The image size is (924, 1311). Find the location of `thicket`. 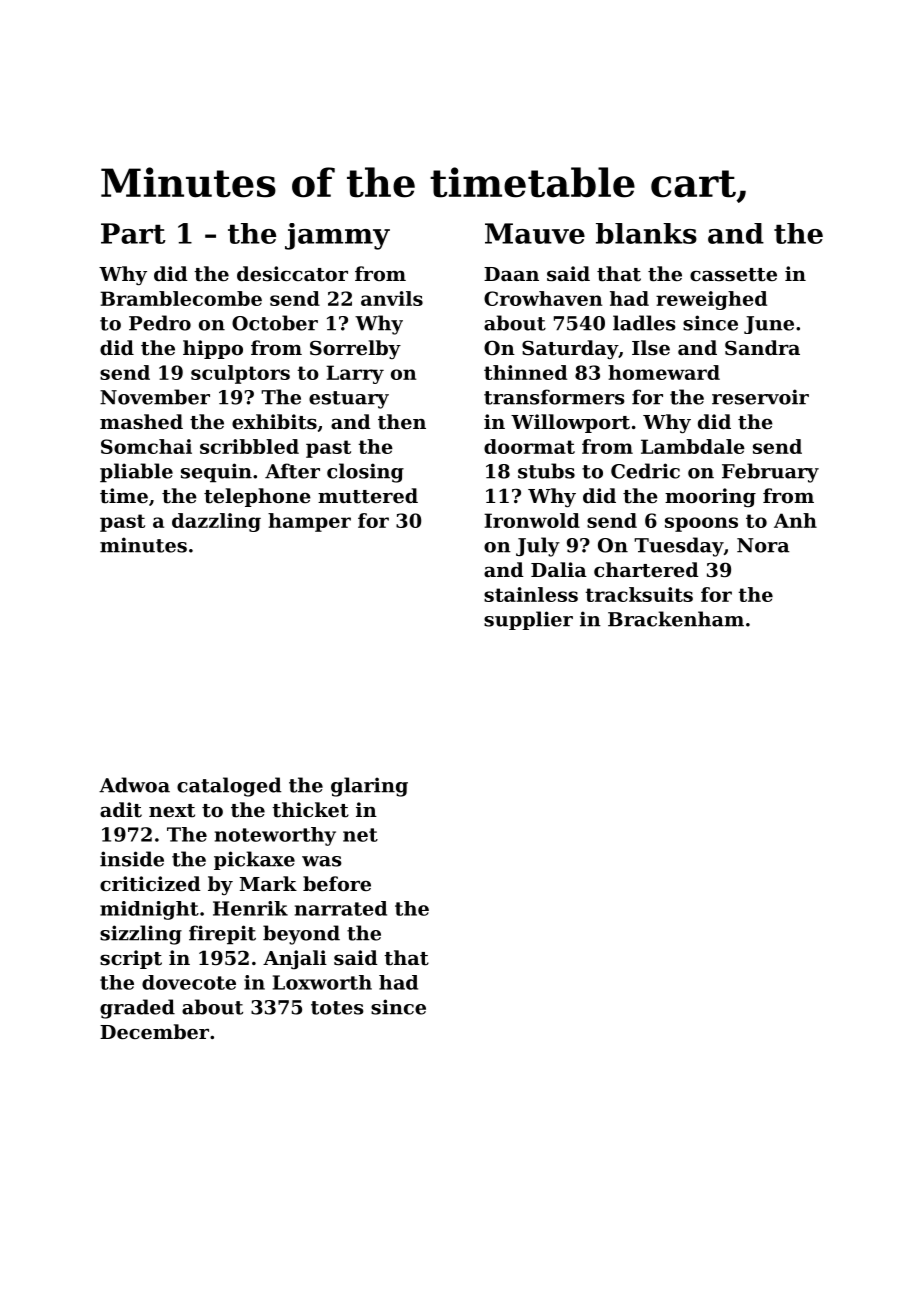

thicket is located at coordinates (310, 810).
